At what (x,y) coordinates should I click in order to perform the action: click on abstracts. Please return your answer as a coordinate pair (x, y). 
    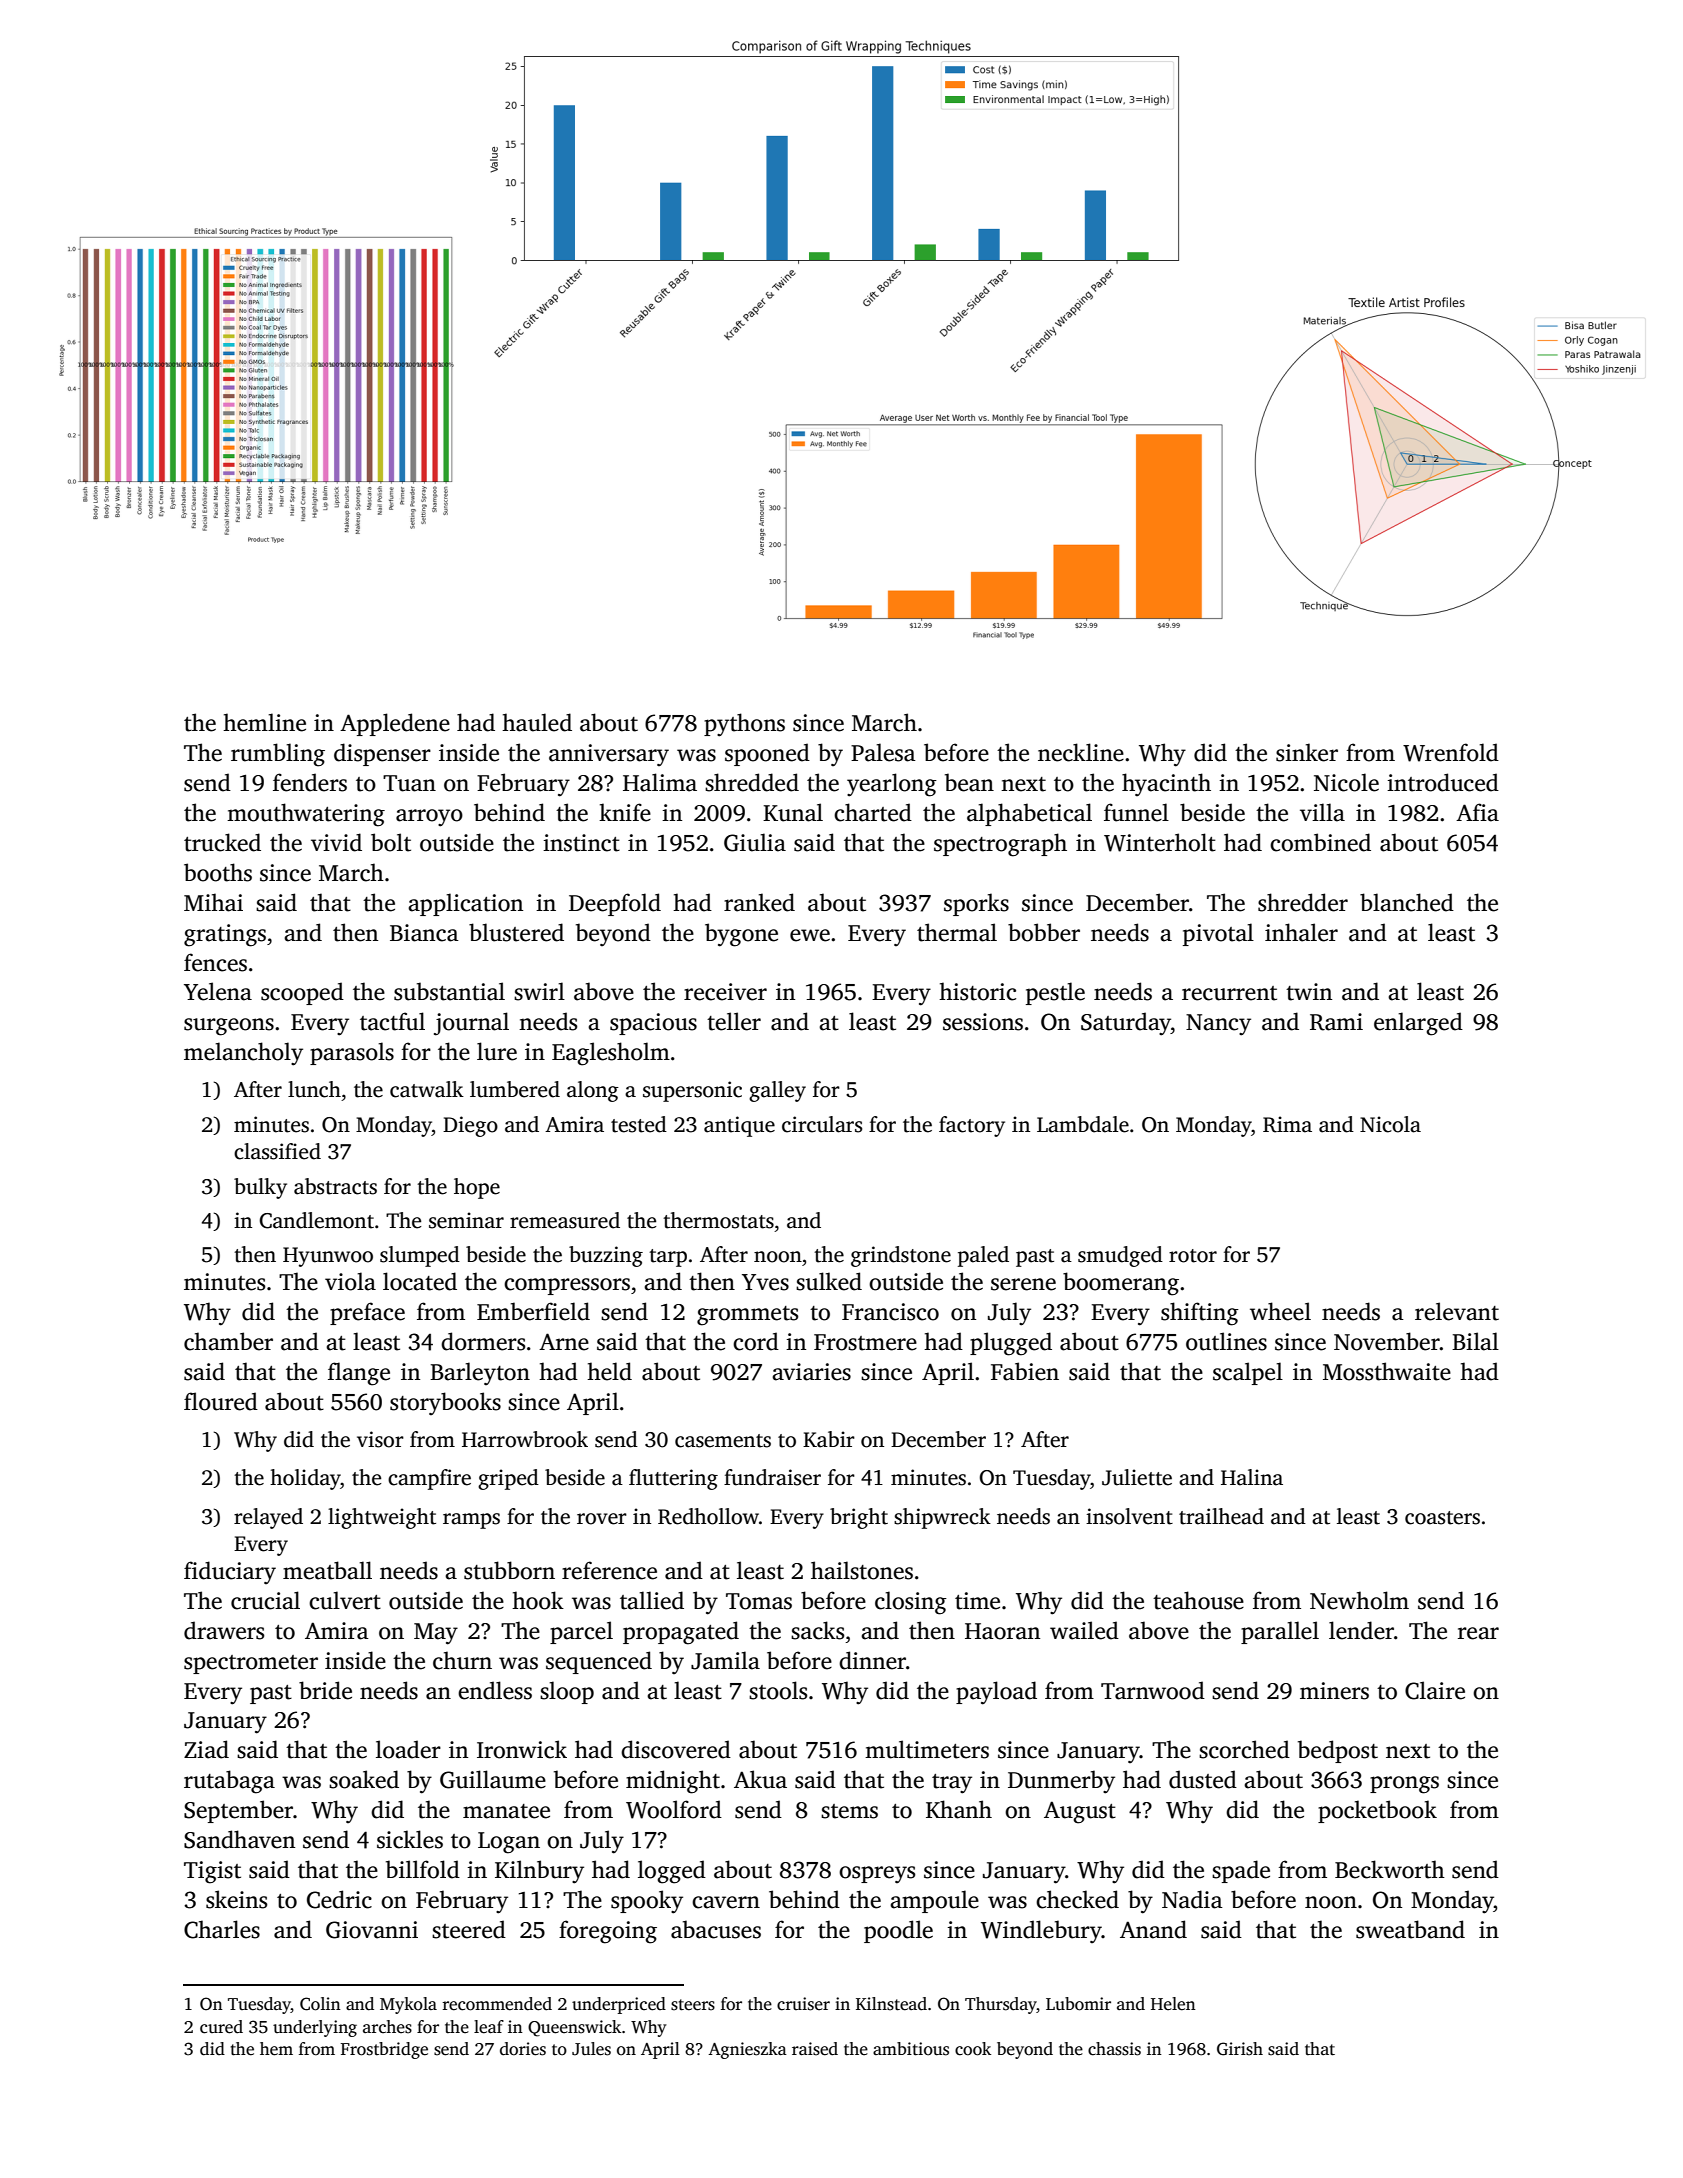
    Looking at the image, I should click on (335, 1186).
